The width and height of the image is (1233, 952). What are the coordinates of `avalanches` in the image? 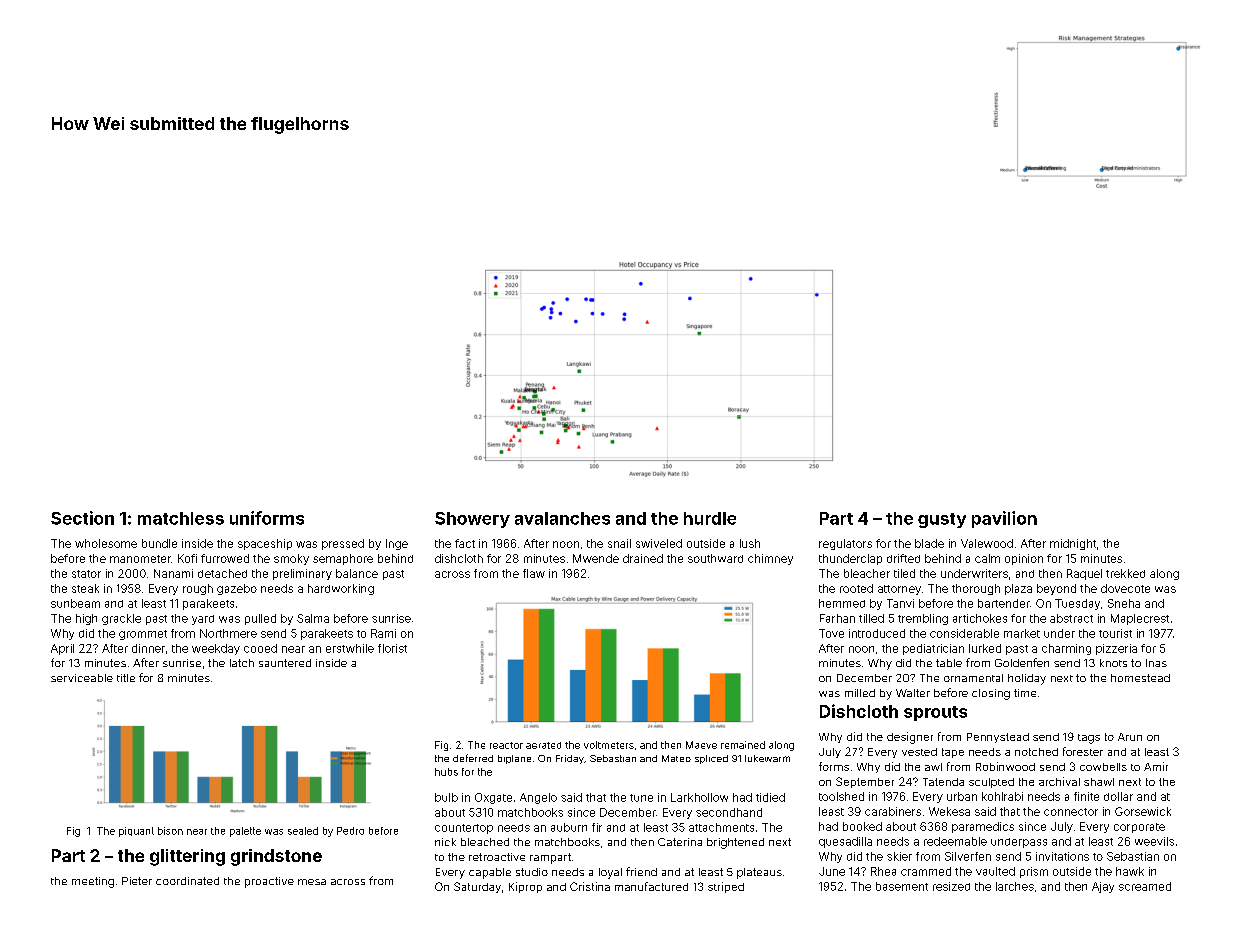 It's located at (562, 518).
